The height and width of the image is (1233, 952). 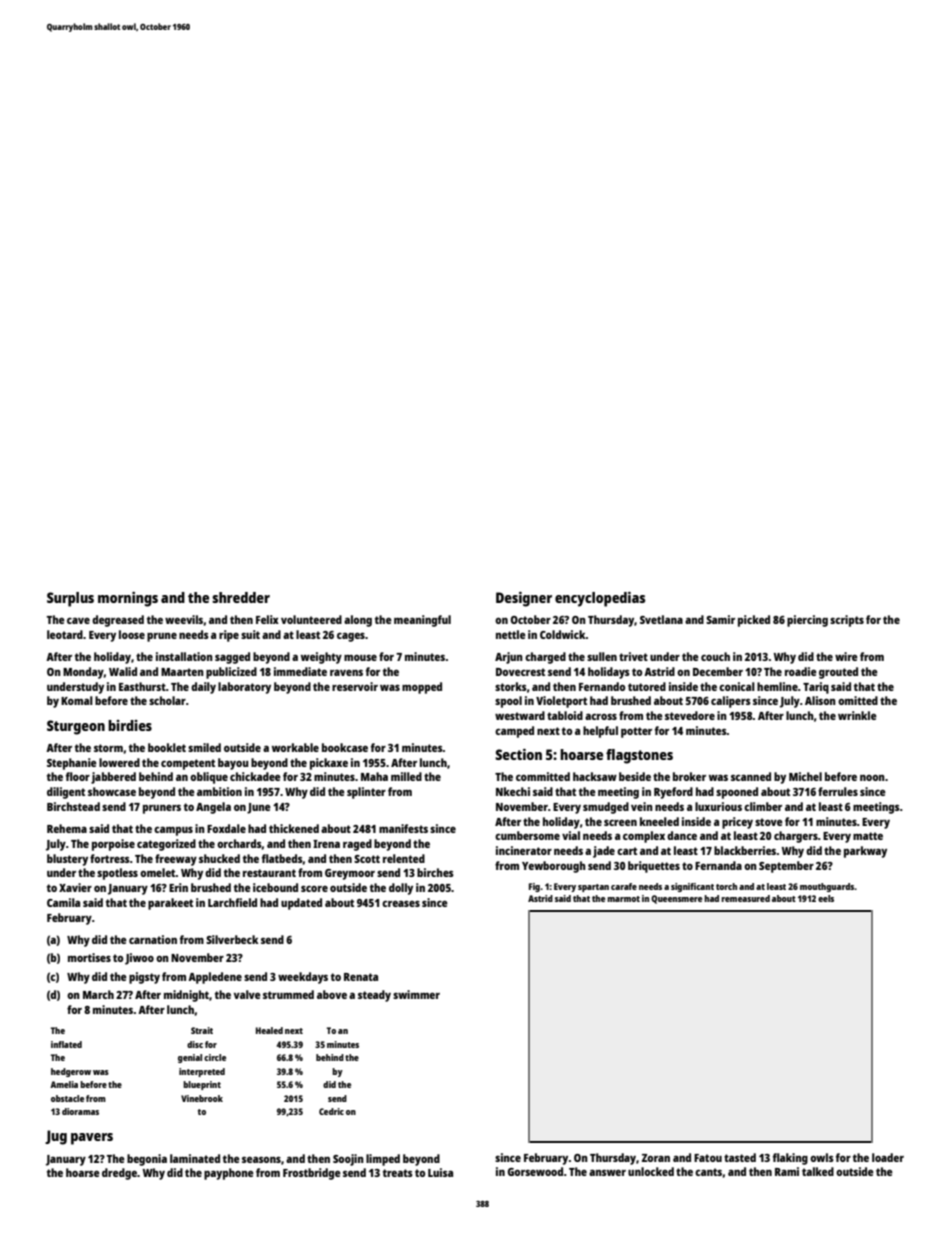 I want to click on birches, so click(x=435, y=872).
